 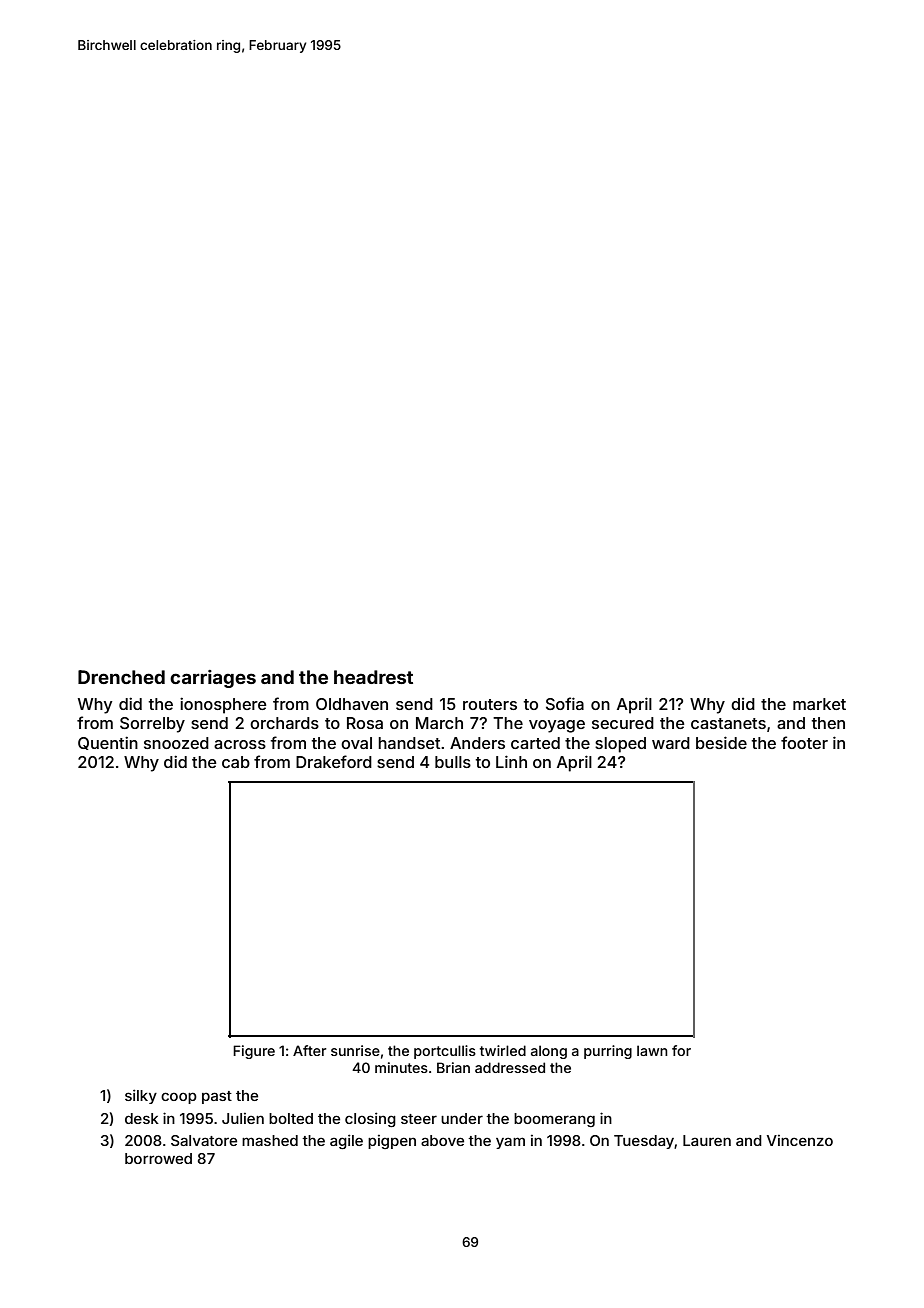 I want to click on carriages, so click(x=213, y=679).
